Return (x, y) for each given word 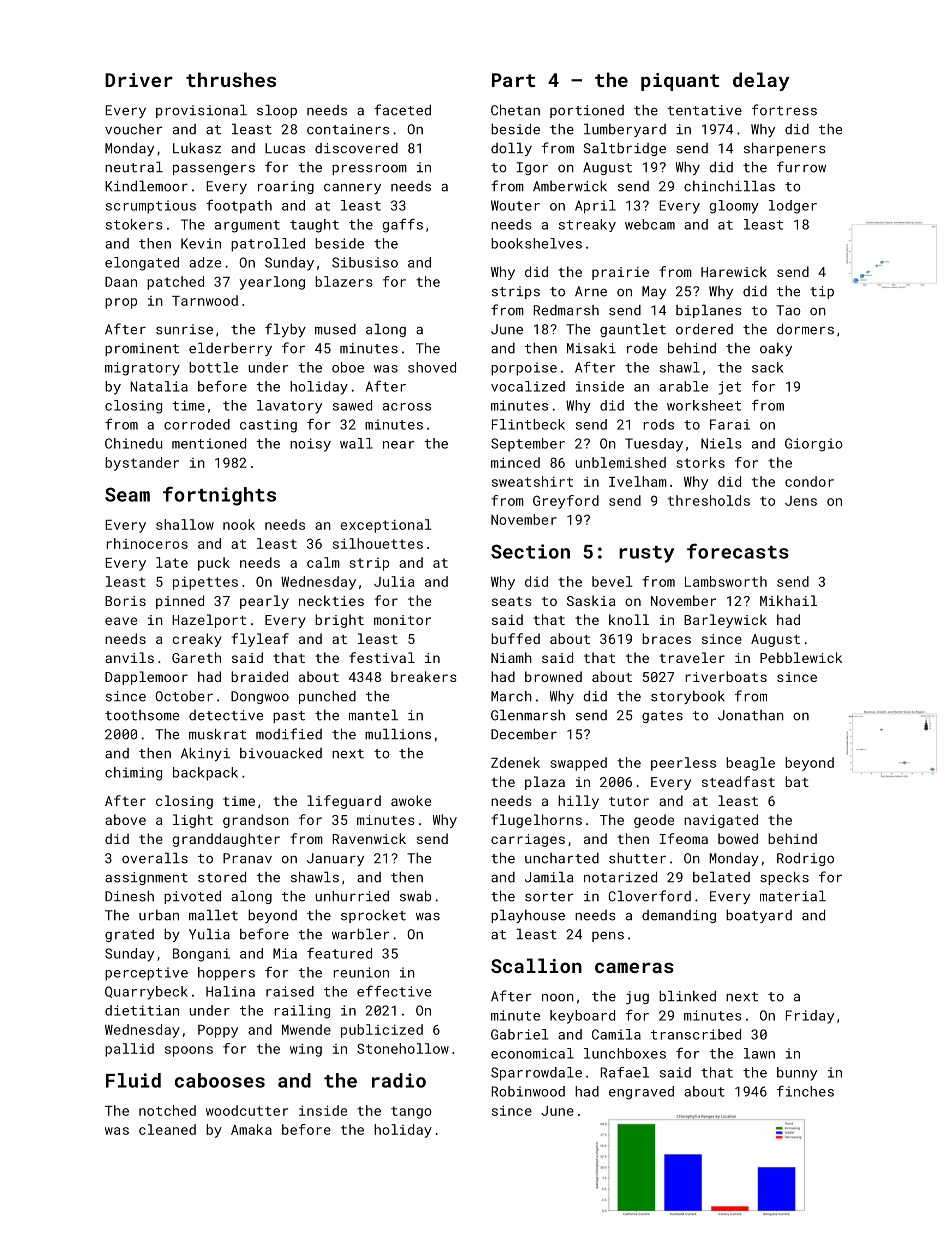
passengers (214, 169)
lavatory (289, 407)
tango (411, 1112)
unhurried (352, 896)
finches (805, 1091)
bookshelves (536, 243)
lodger (793, 207)
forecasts (738, 551)
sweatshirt (532, 481)
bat (797, 781)
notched (167, 1110)
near (398, 445)
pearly (264, 602)
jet (730, 388)
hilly (578, 802)
